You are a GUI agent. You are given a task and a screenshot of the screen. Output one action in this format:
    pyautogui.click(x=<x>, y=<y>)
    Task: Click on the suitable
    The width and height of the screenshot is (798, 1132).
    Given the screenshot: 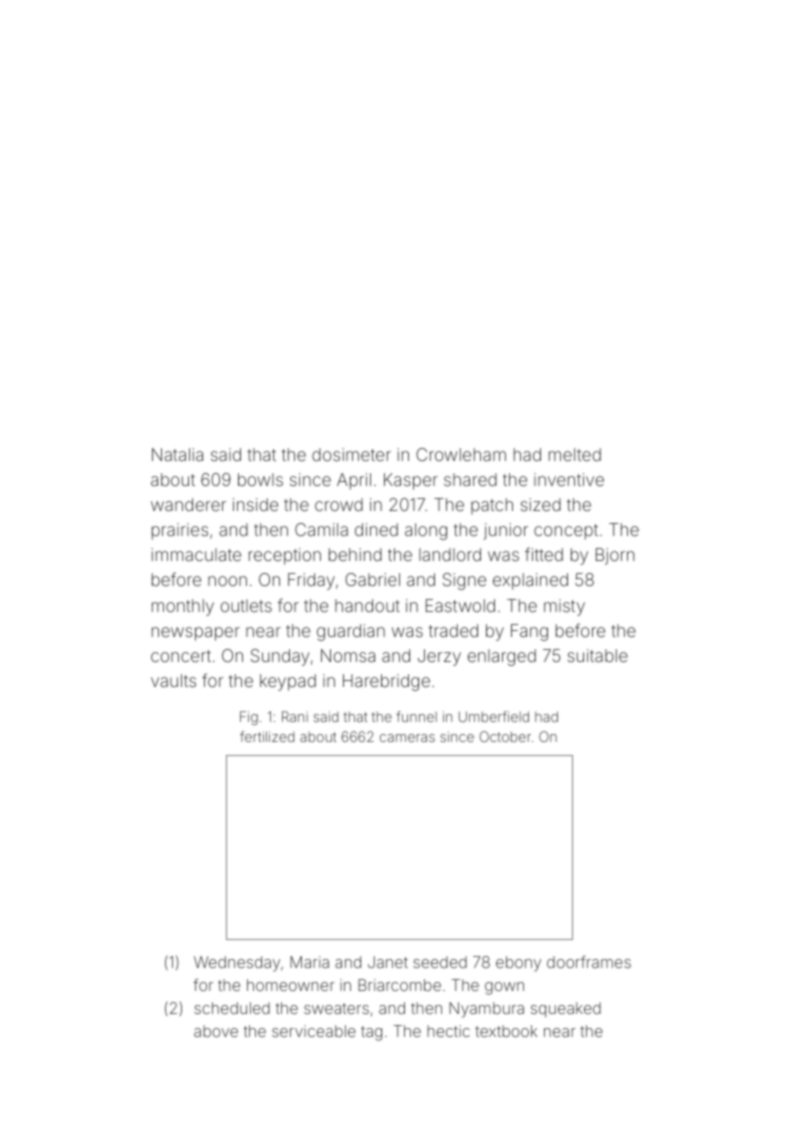 What is the action you would take?
    pyautogui.click(x=598, y=655)
